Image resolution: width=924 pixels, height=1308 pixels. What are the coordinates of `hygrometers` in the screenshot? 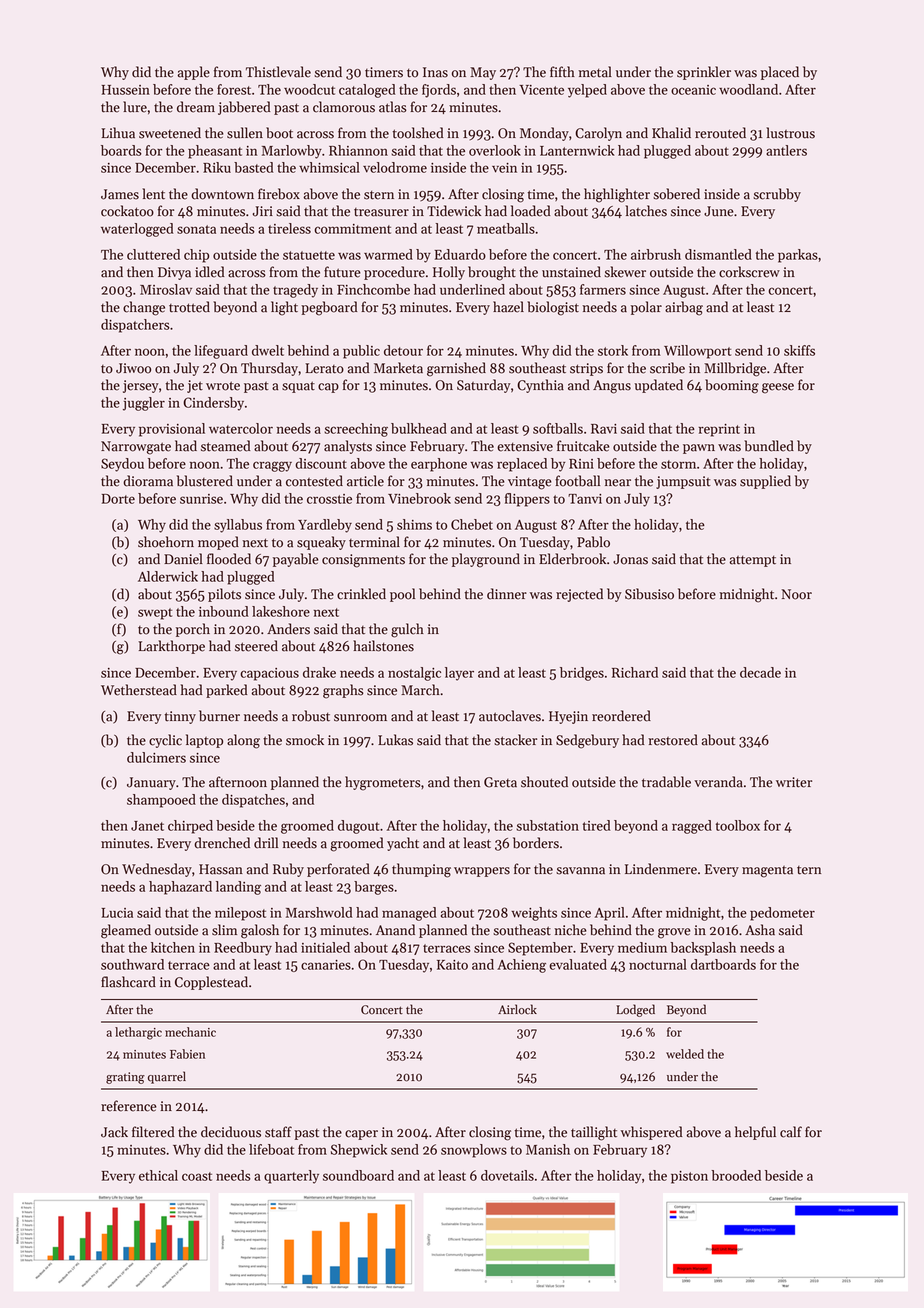 It's located at (382, 783).
